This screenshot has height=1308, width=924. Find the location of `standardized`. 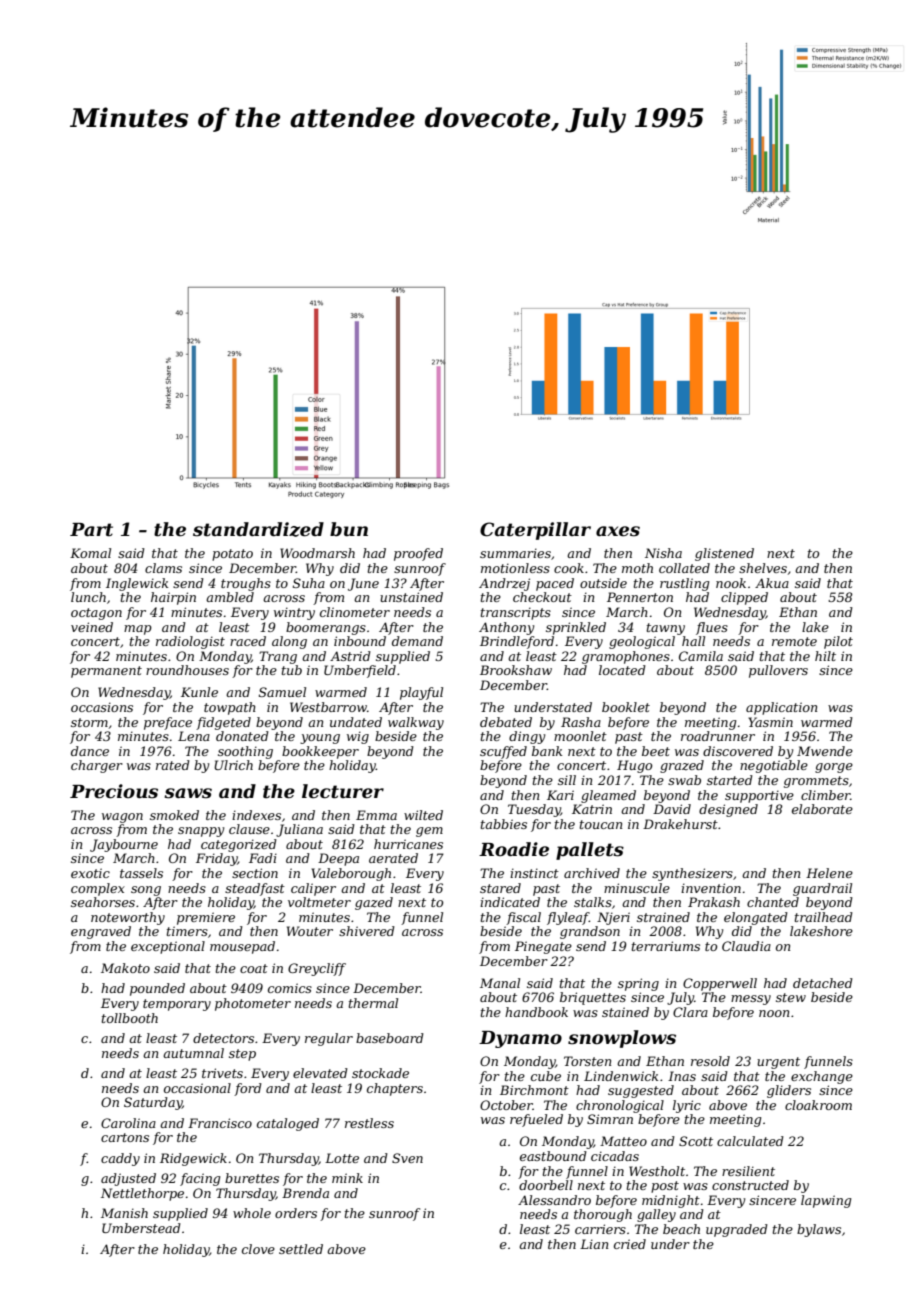

standardized is located at coordinates (258, 529).
